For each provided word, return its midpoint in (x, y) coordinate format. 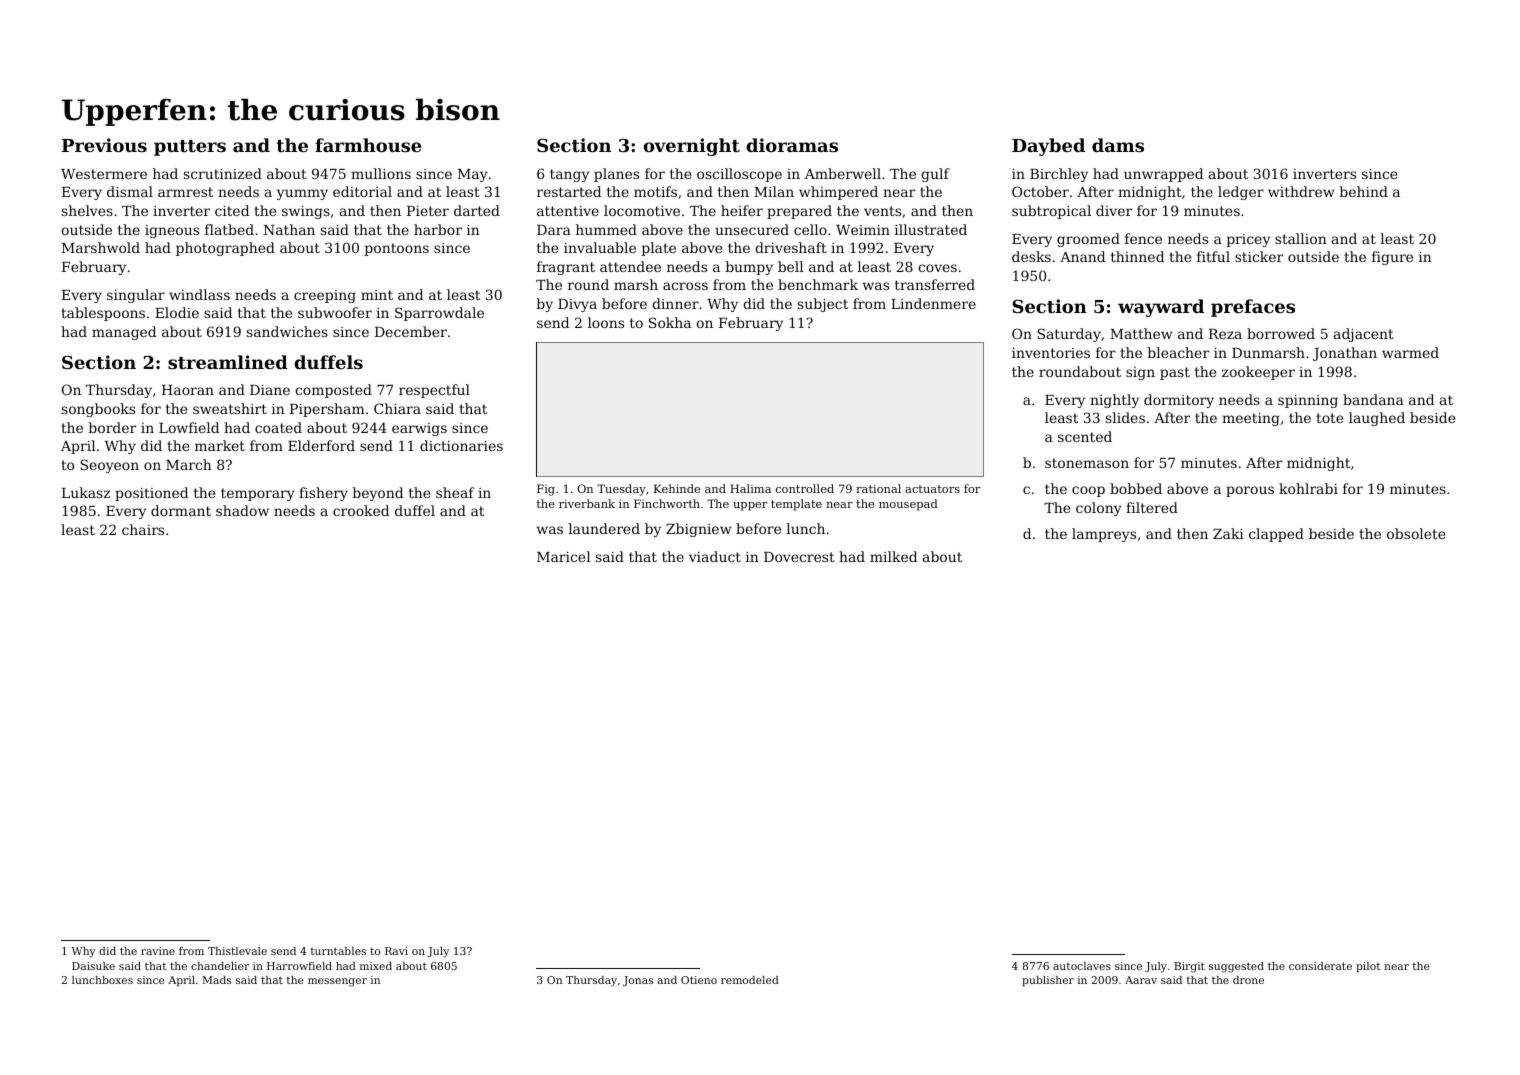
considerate (1320, 966)
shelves (87, 210)
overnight (692, 147)
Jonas (638, 981)
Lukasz (86, 492)
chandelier (220, 966)
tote (1329, 418)
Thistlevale (237, 951)
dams (1118, 145)
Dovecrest (799, 557)
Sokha (670, 322)
